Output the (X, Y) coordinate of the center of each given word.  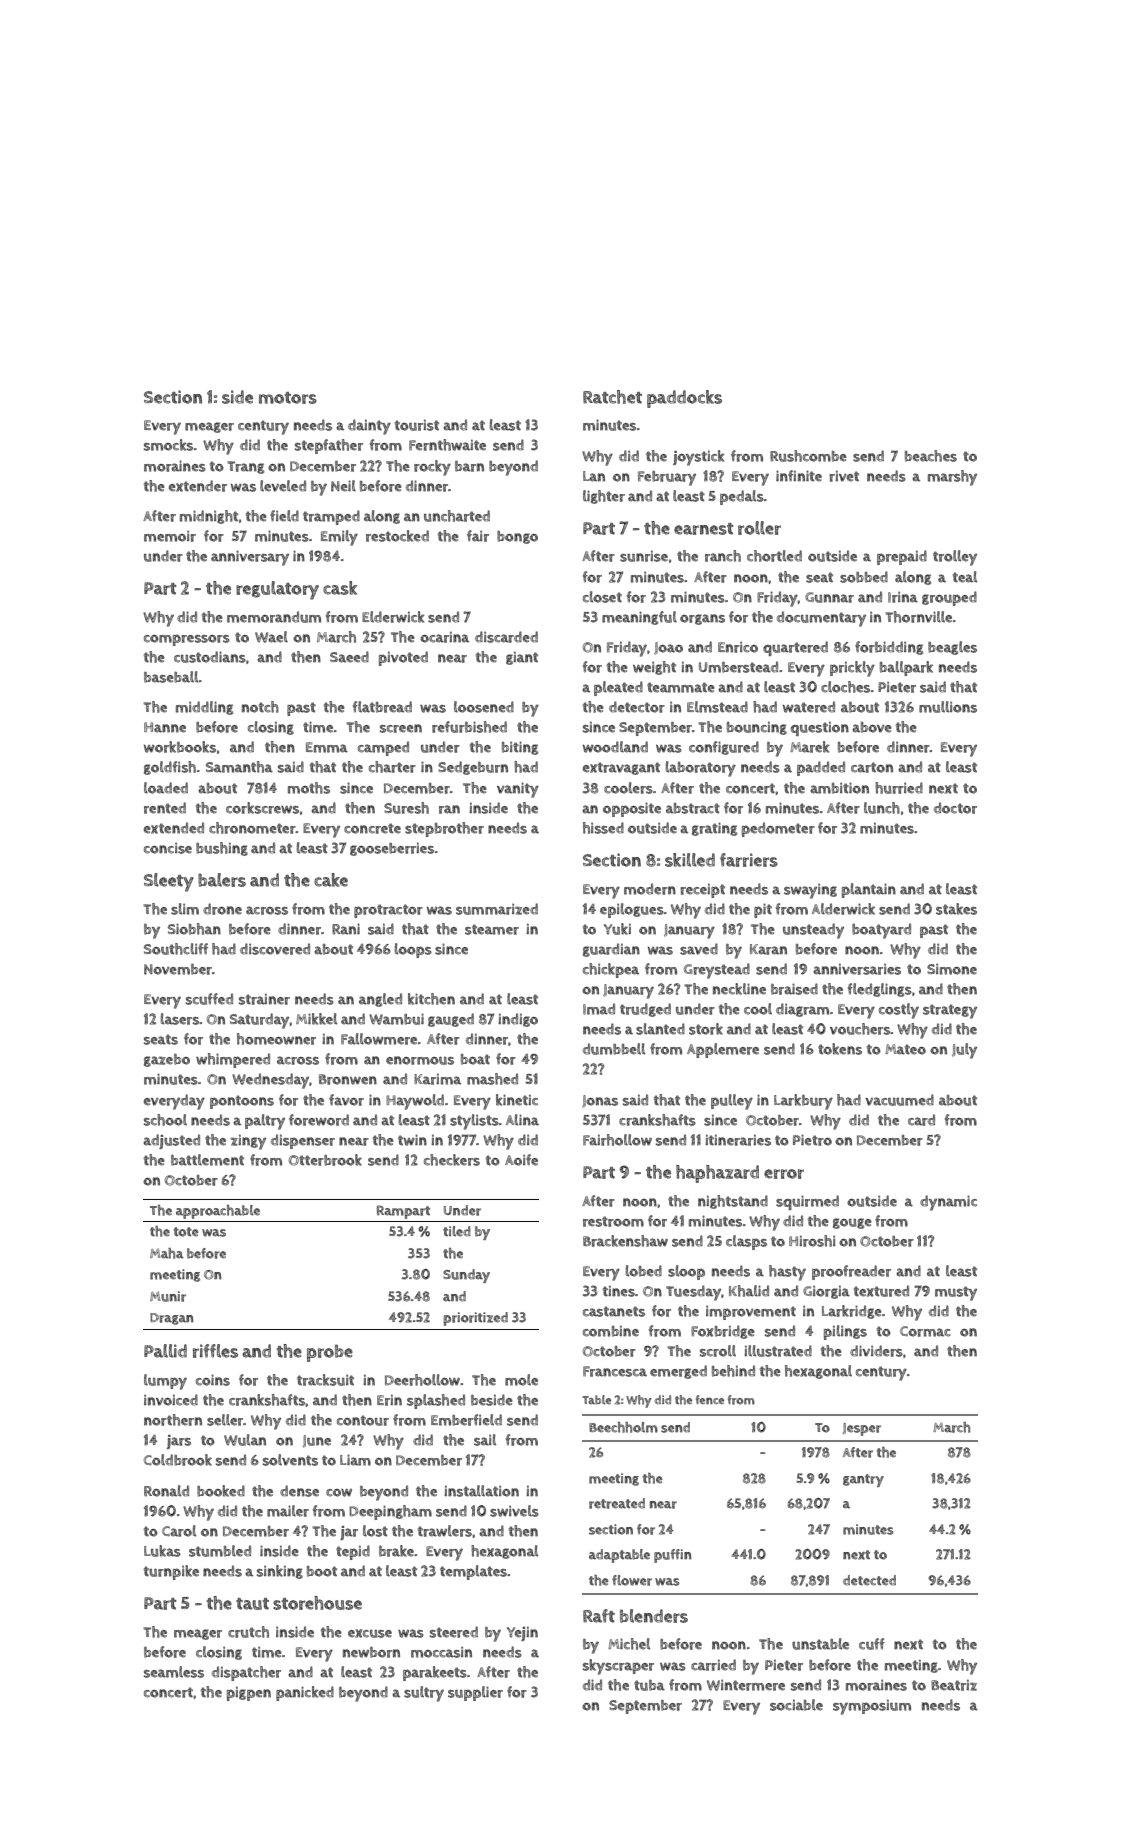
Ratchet (612, 397)
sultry (424, 1694)
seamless (174, 1672)
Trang (245, 467)
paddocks (684, 399)
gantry (863, 1480)
